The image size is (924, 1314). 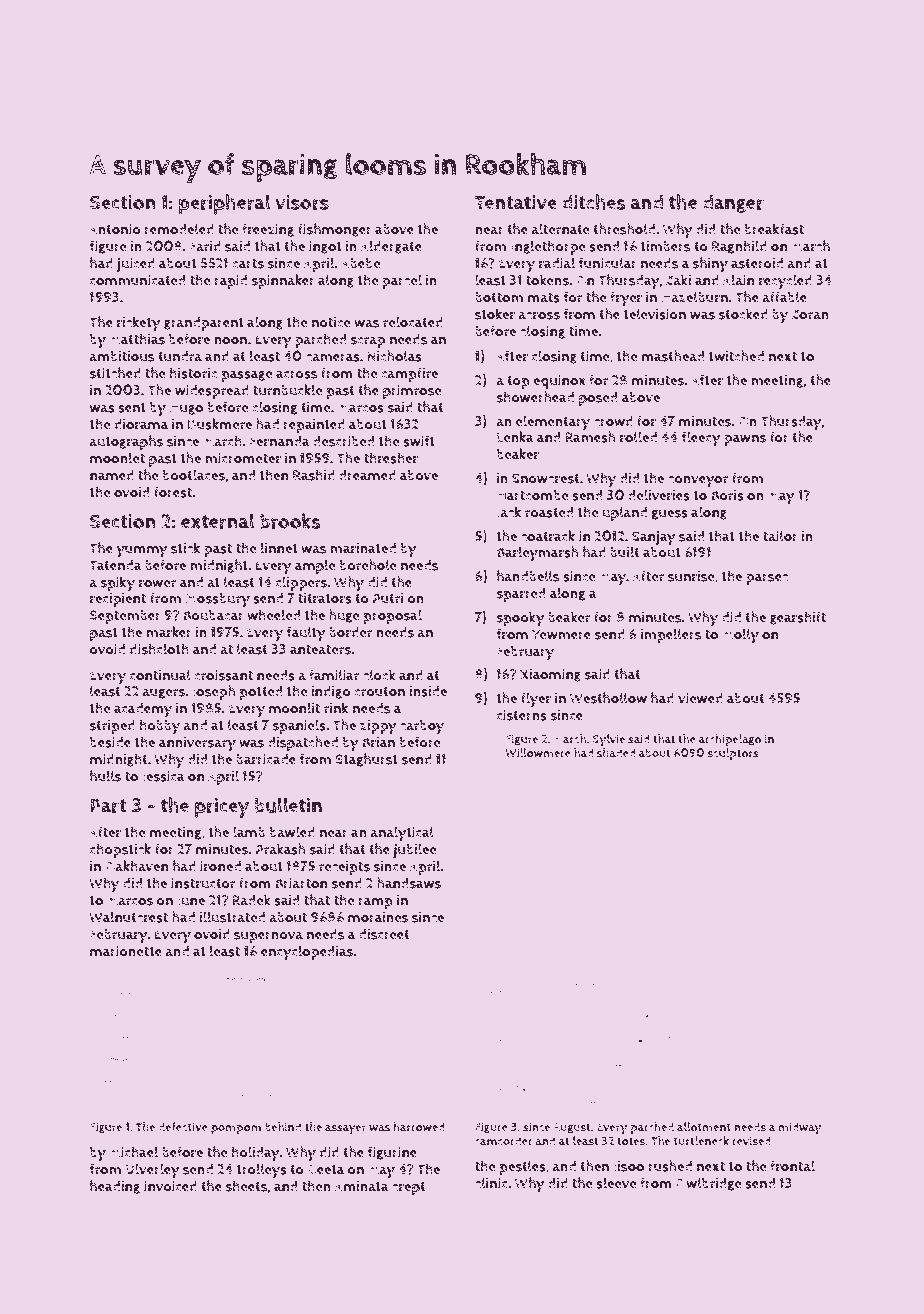 I want to click on timbers, so click(x=665, y=246).
